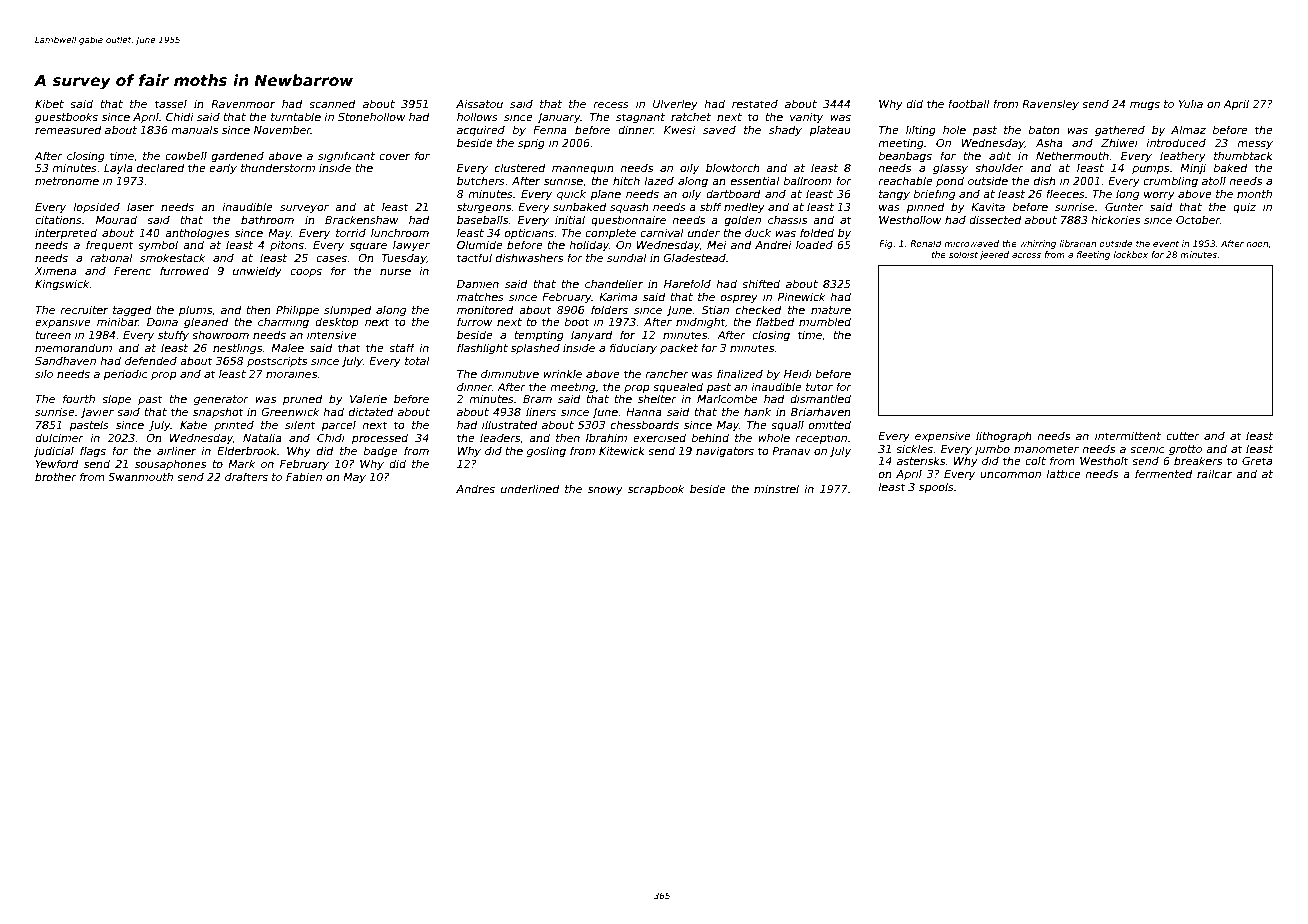 This image has height=924, width=1308. What do you see at coordinates (831, 310) in the image?
I see `mature` at bounding box center [831, 310].
